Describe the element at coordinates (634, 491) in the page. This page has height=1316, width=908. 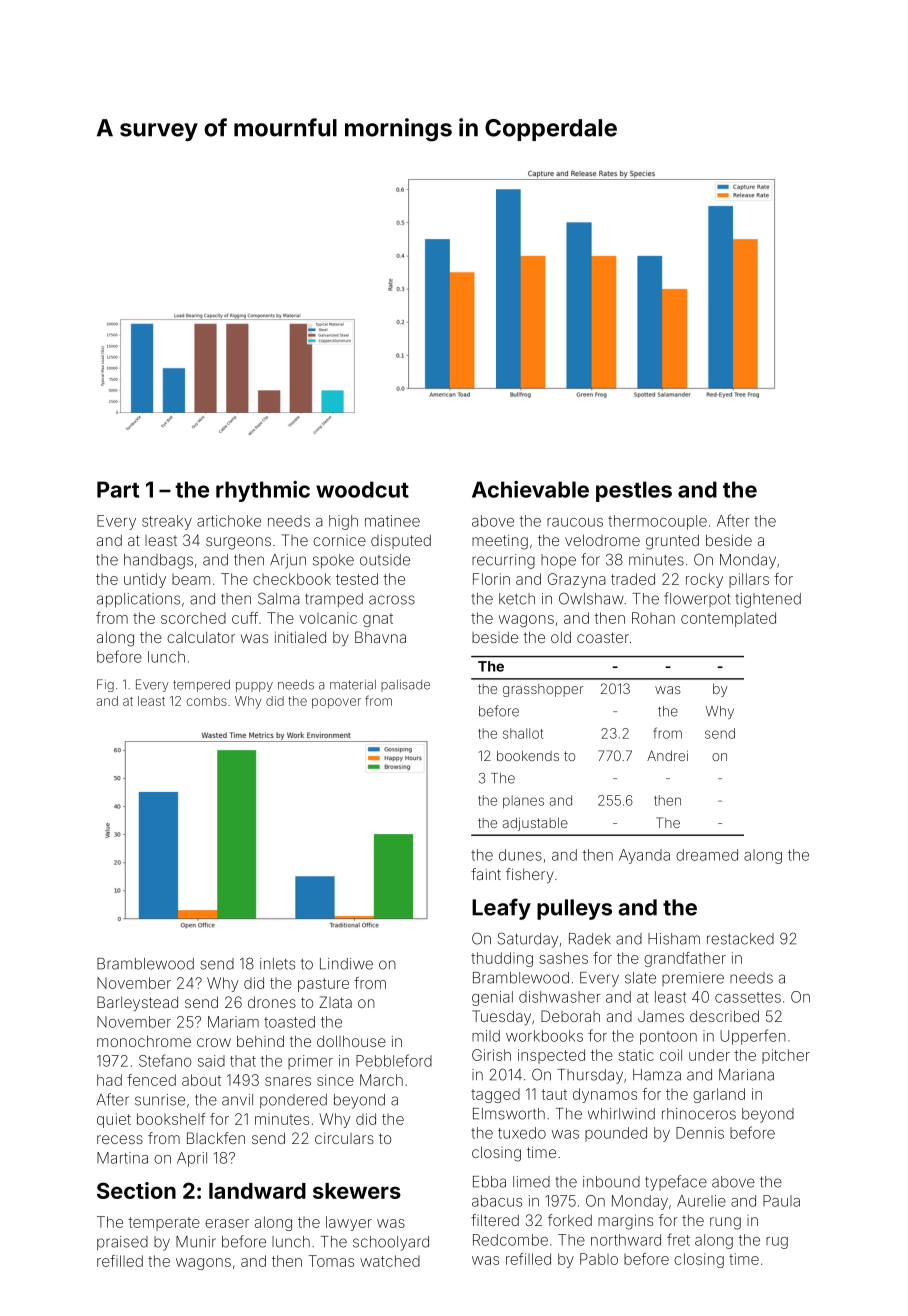
I see `pestles` at that location.
